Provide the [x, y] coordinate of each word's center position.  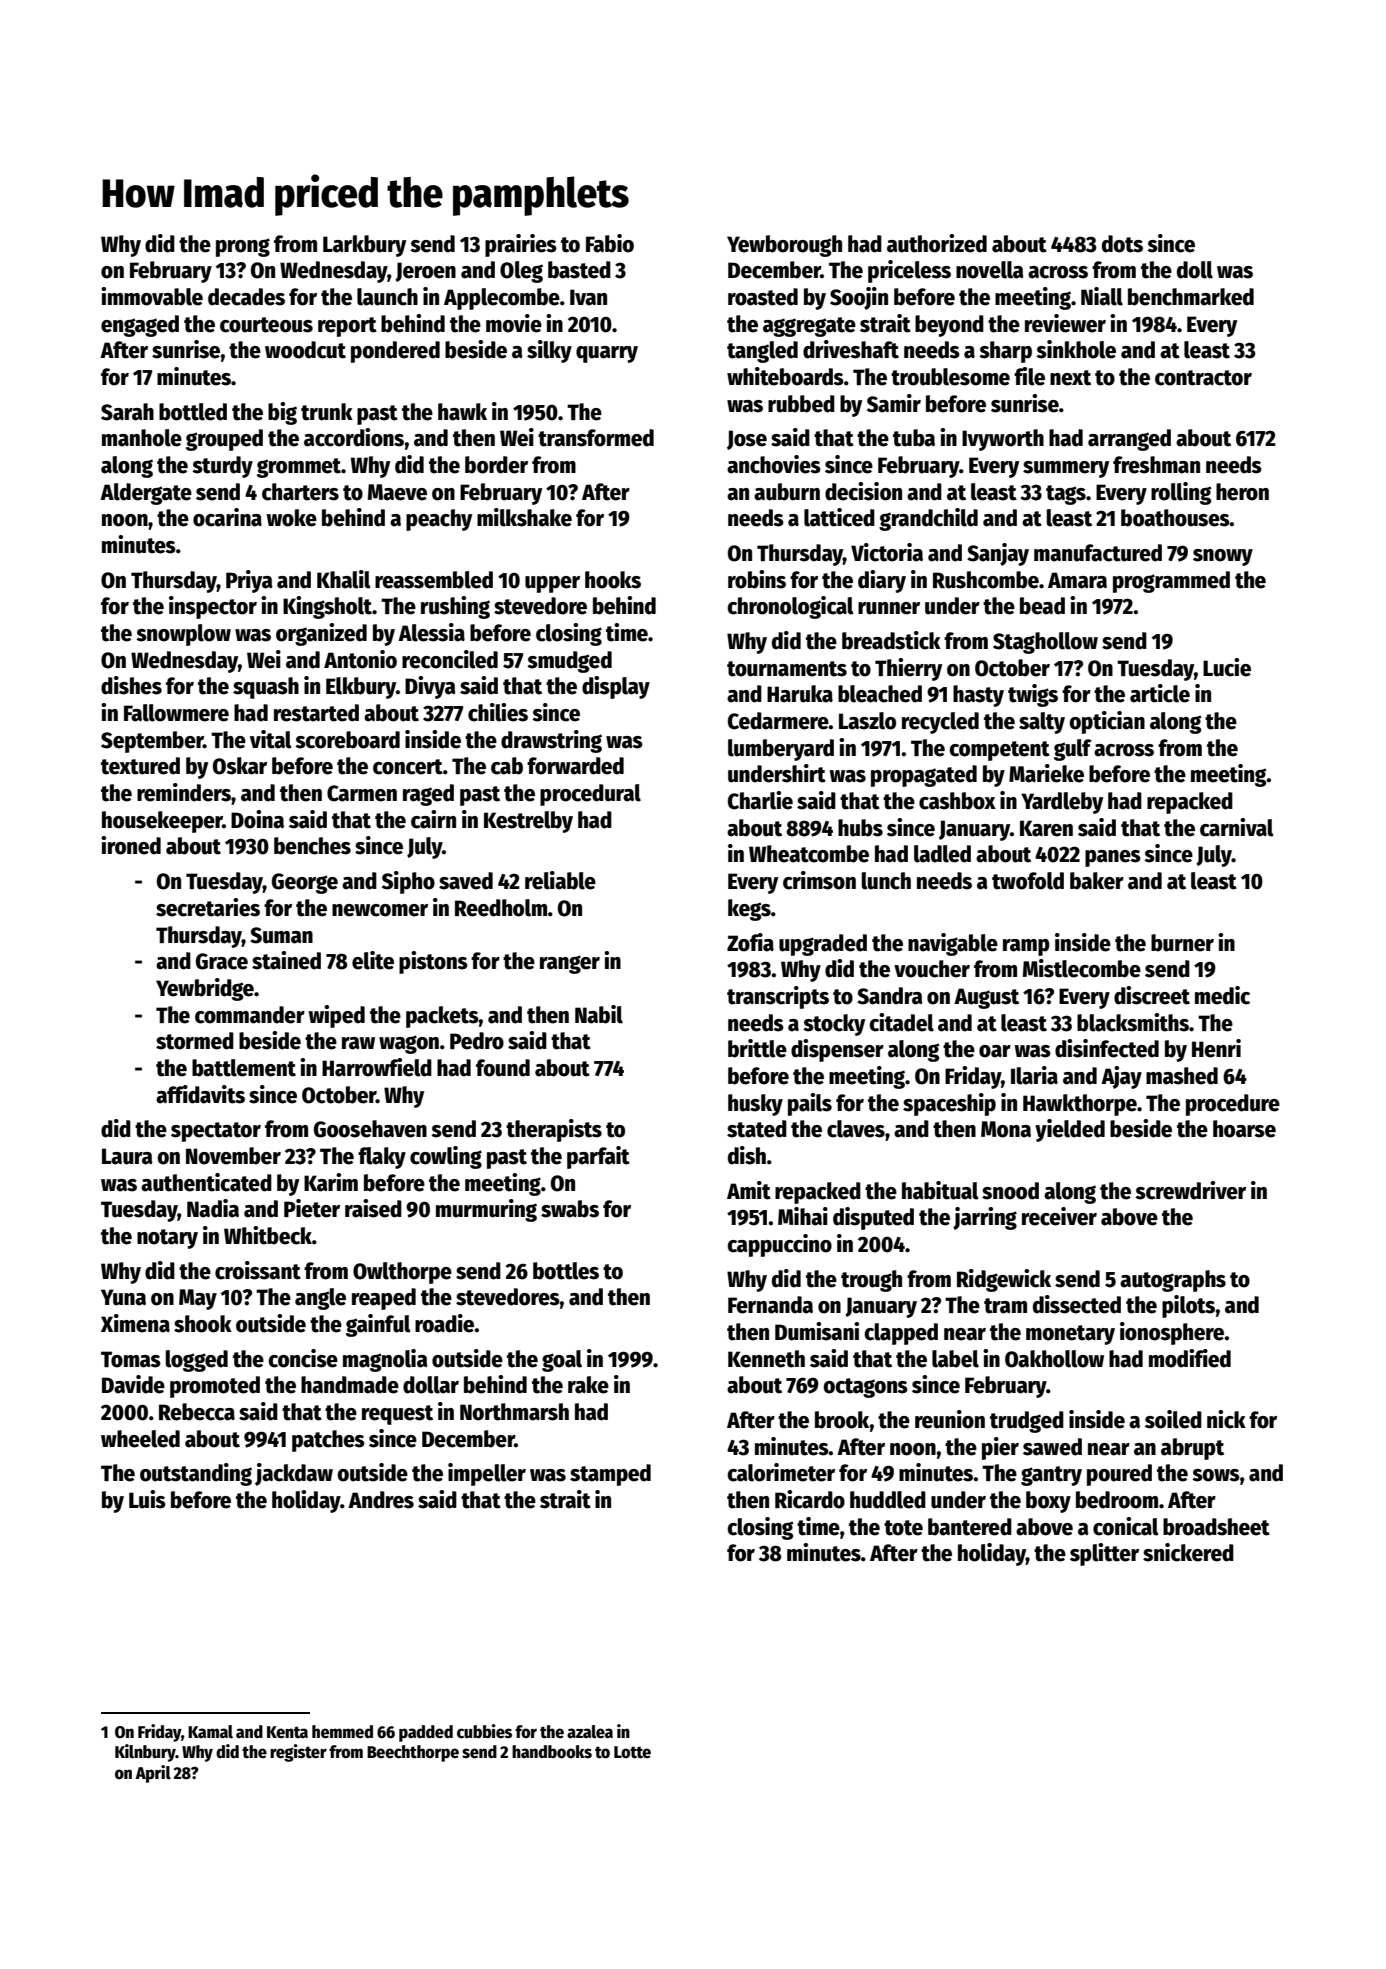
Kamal [210, 1732]
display [616, 687]
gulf [1073, 750]
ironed [131, 845]
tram [1005, 1306]
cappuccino [779, 1245]
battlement [244, 1068]
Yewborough [784, 246]
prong [243, 247]
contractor [1203, 378]
